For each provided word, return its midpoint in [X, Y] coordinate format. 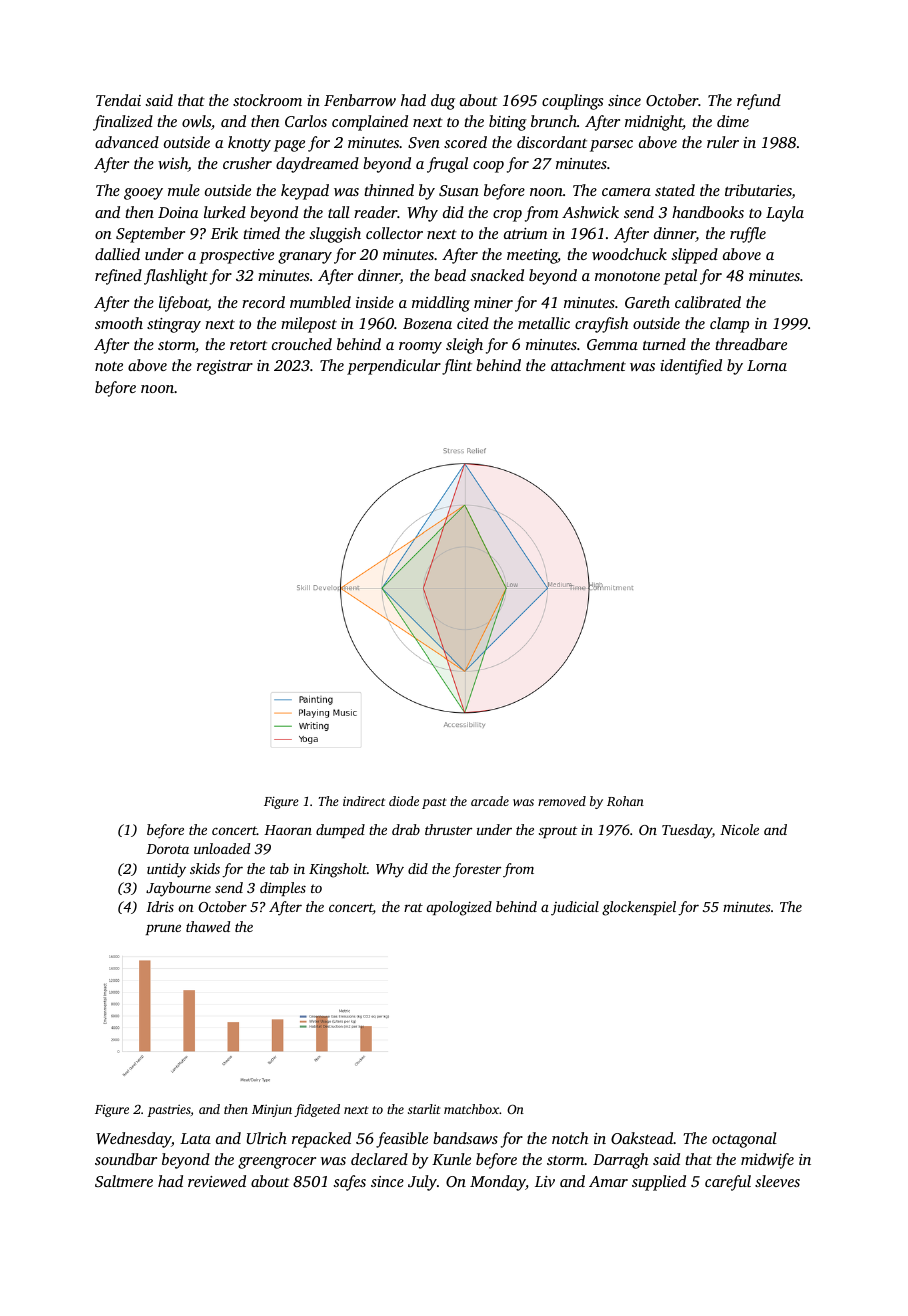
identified [691, 367]
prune [163, 929]
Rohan [625, 801]
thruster [448, 829]
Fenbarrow [360, 100]
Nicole [739, 829]
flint [457, 367]
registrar [225, 367]
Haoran [288, 830]
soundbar [126, 1159]
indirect [364, 801]
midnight [654, 123]
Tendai [118, 100]
